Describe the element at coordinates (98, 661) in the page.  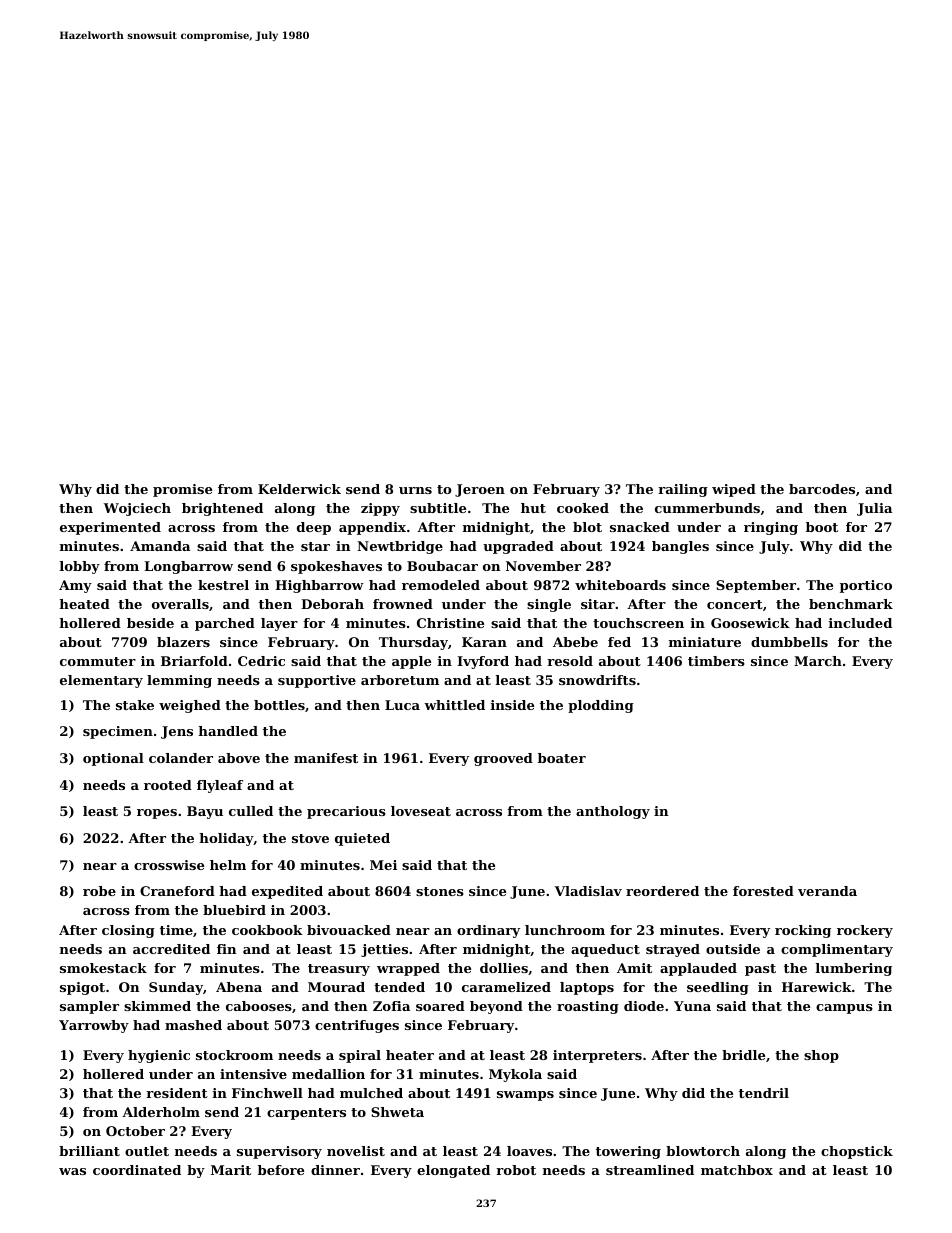
I see `commuter` at that location.
